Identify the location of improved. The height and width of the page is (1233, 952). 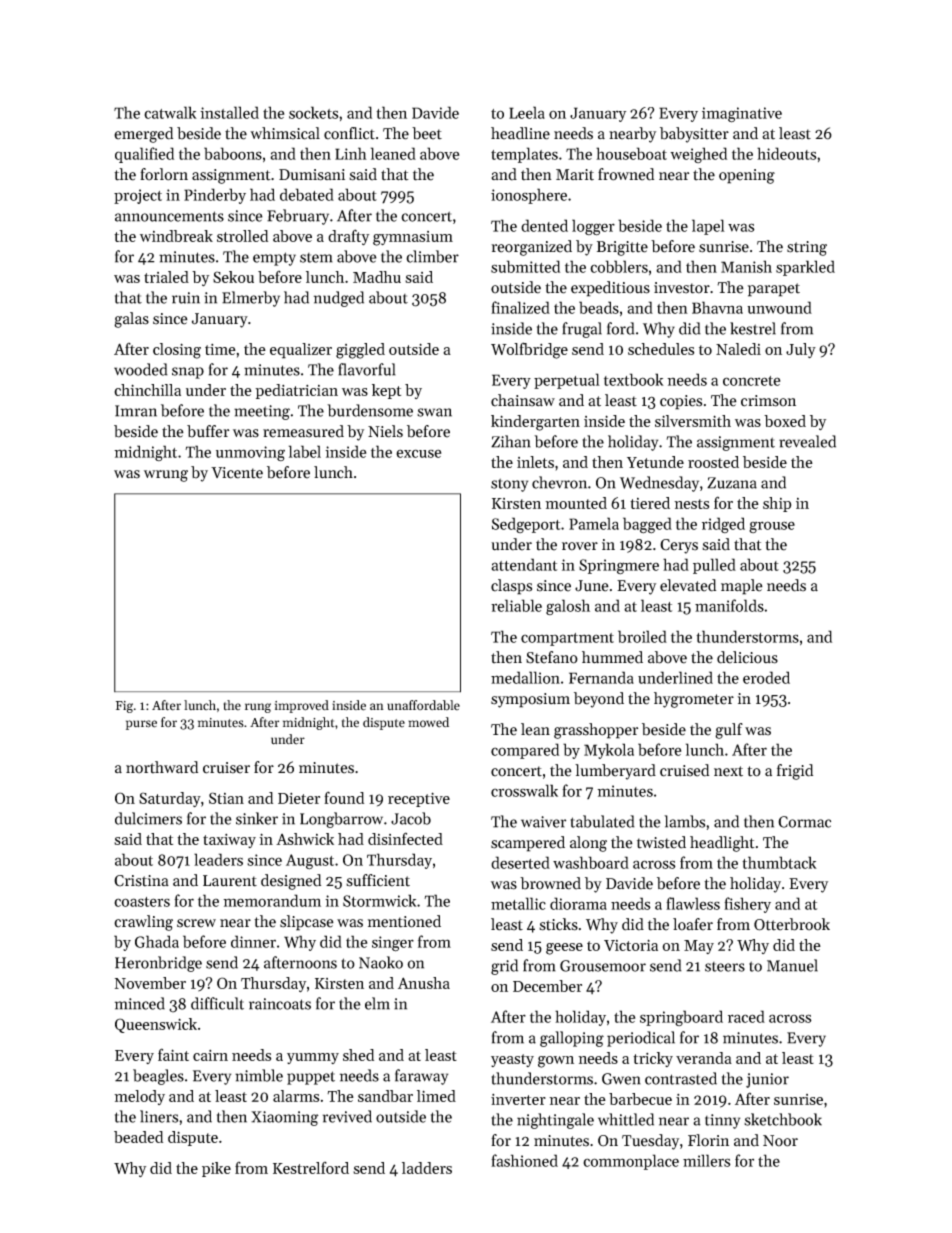
(302, 706).
